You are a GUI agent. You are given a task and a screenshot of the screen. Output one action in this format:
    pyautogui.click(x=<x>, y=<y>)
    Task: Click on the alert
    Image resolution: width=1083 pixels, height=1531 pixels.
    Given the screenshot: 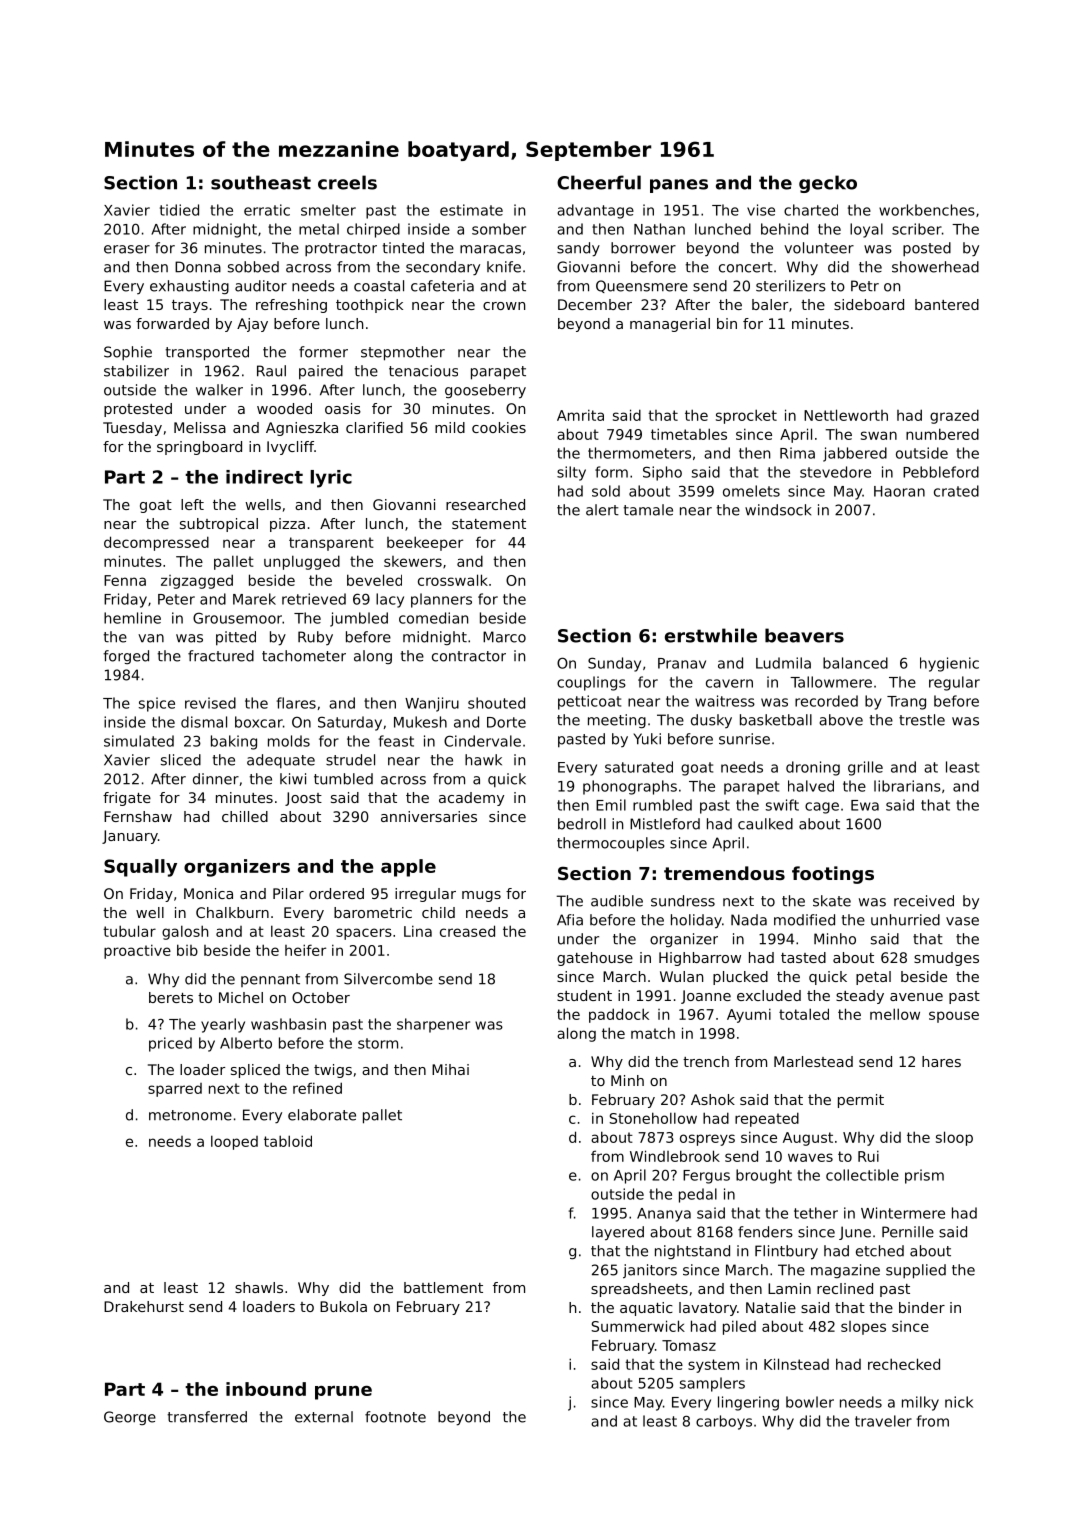 What is the action you would take?
    pyautogui.click(x=602, y=510)
